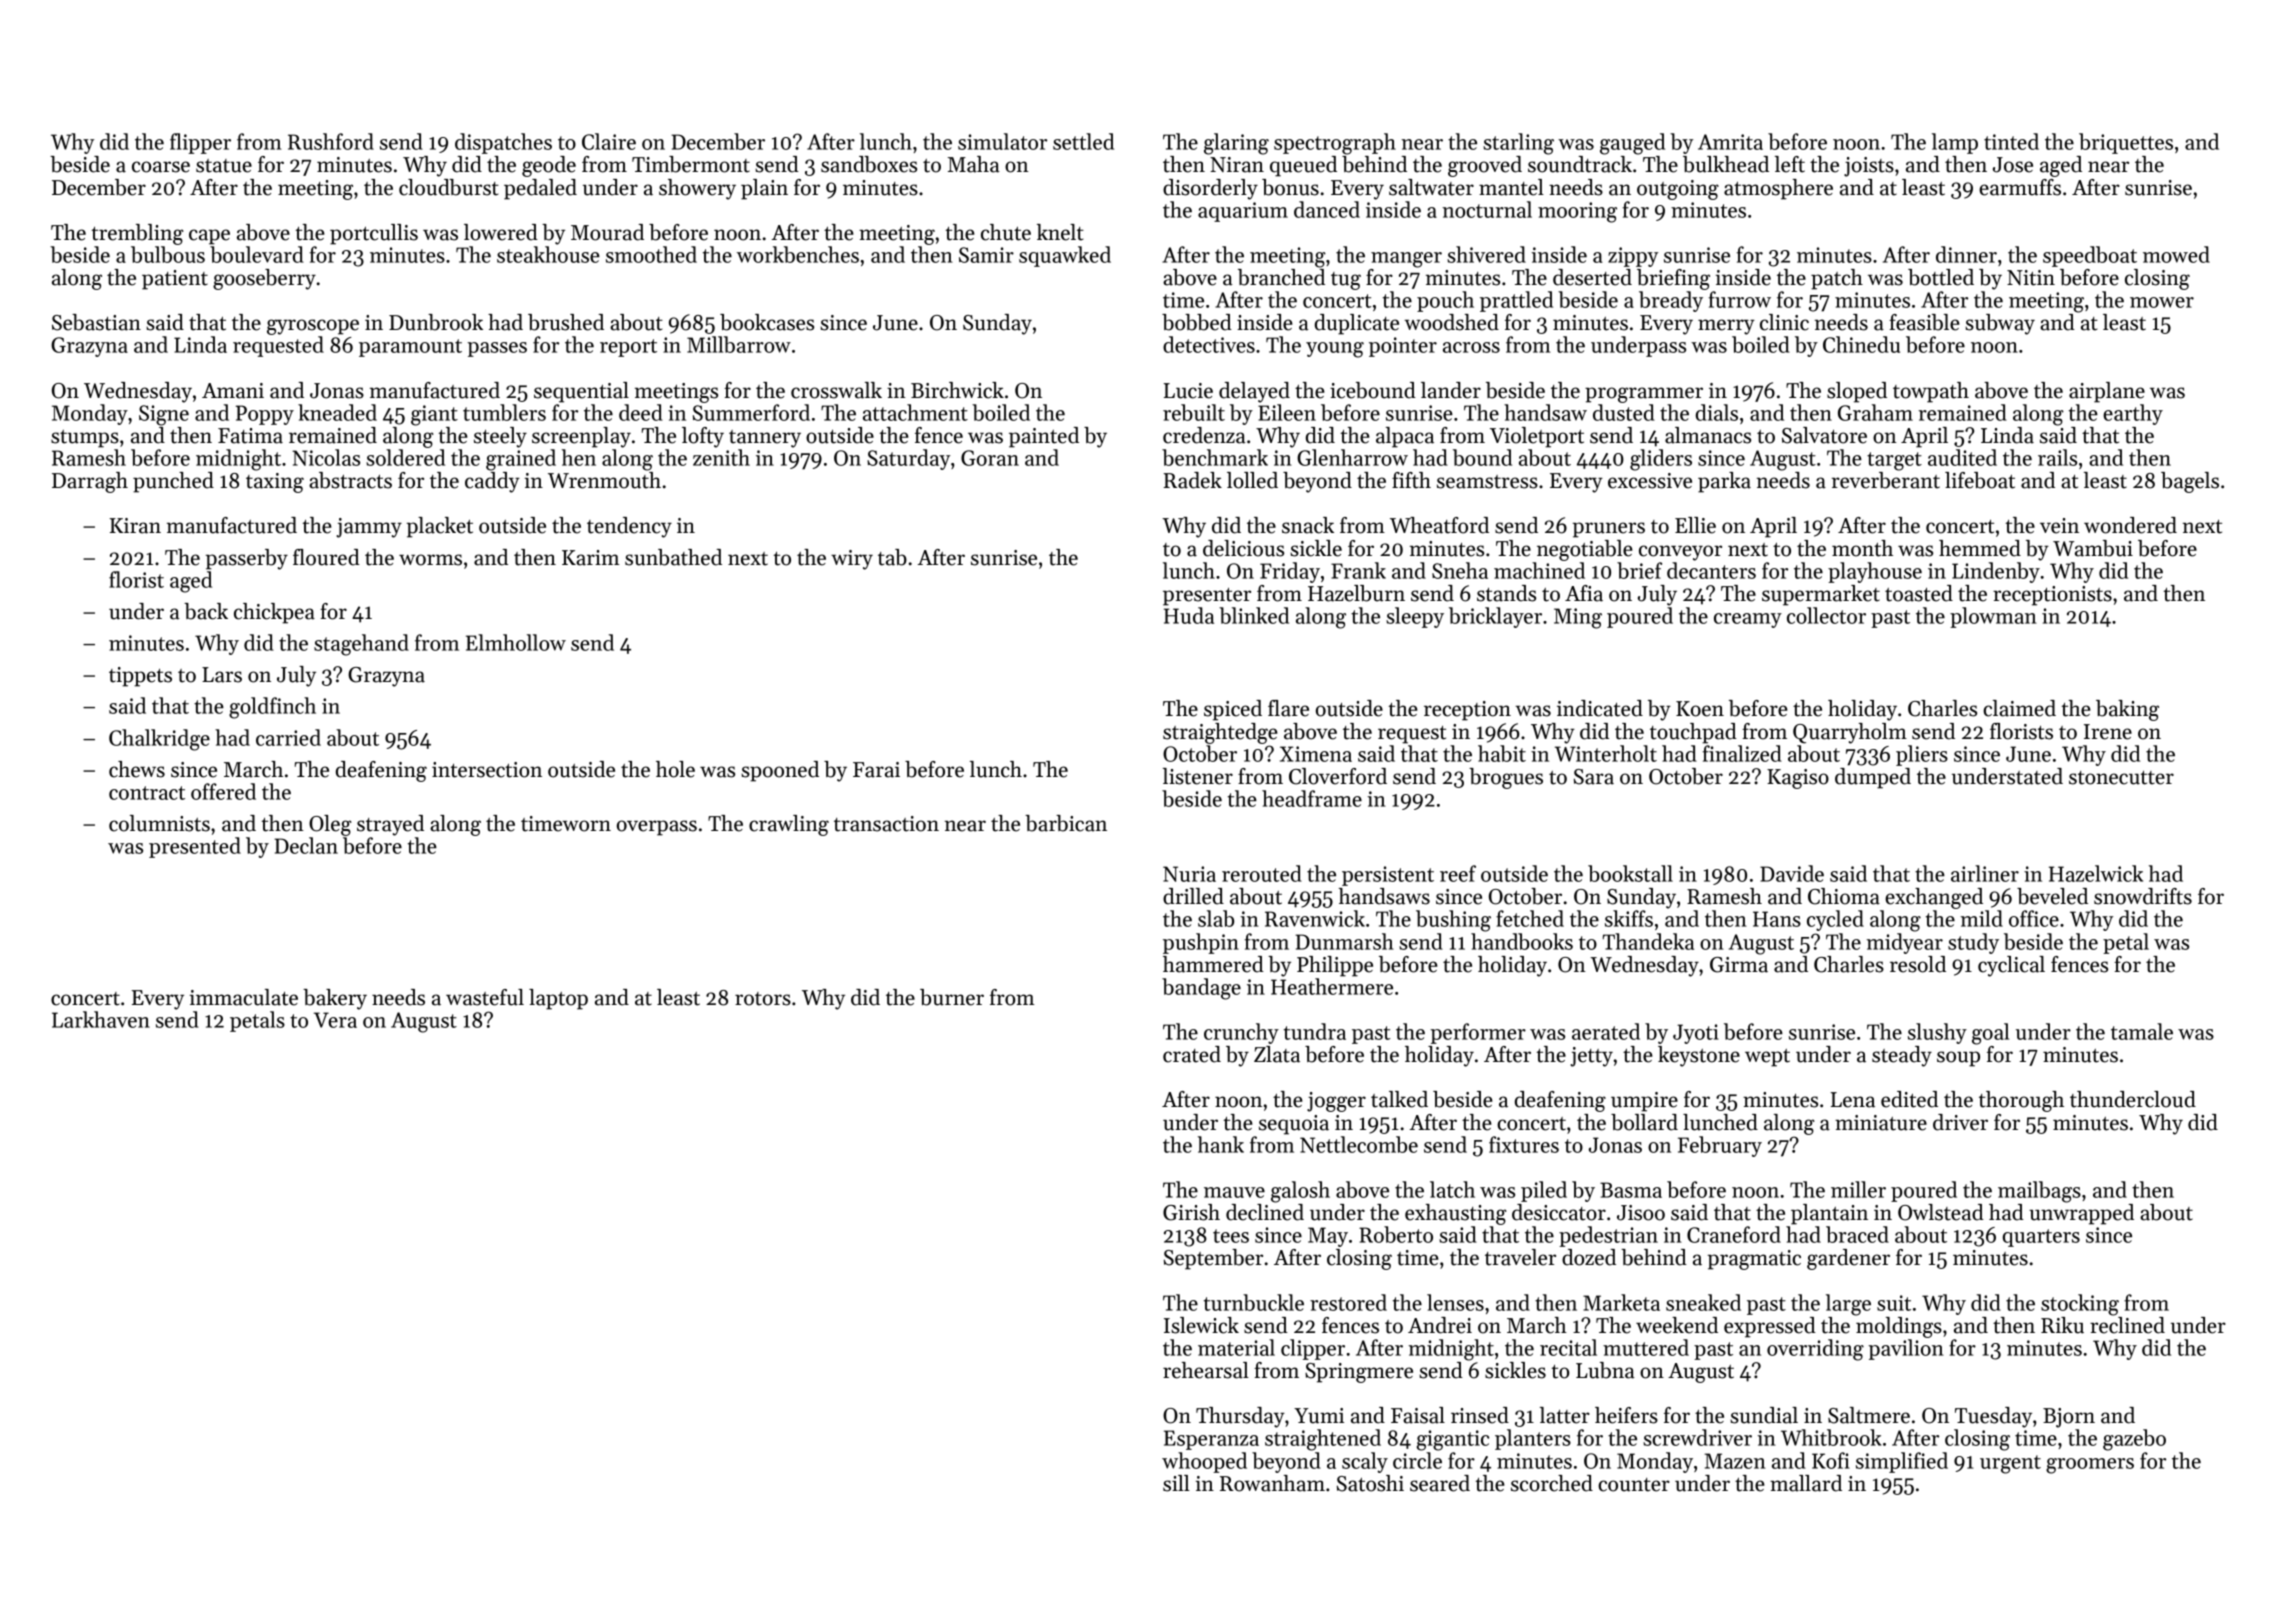  What do you see at coordinates (1396, 1234) in the screenshot?
I see `Roberto` at bounding box center [1396, 1234].
